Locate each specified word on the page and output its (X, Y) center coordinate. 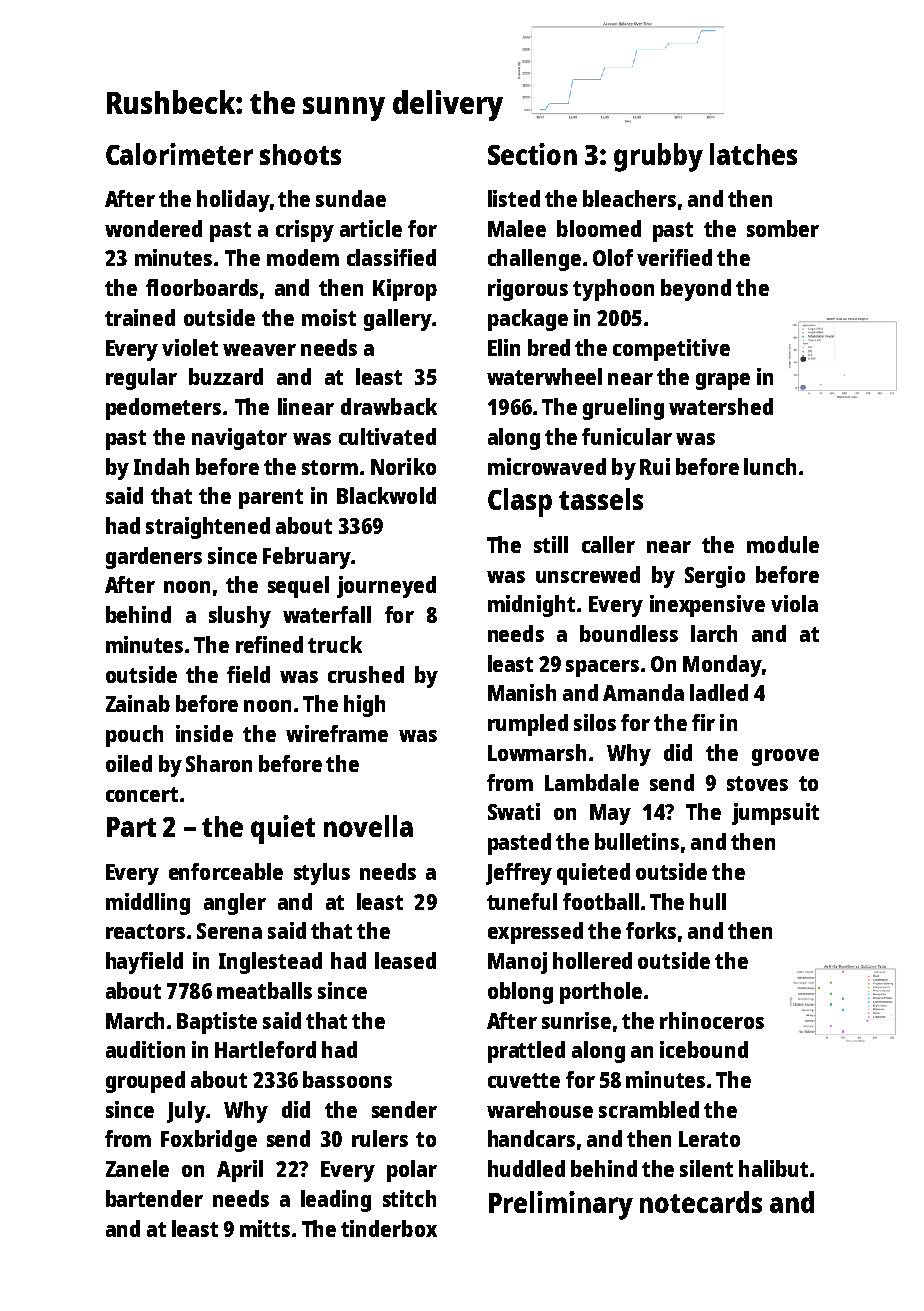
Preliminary (561, 1205)
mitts (265, 1228)
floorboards (202, 287)
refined (269, 644)
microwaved (547, 466)
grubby (658, 157)
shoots (300, 154)
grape (723, 381)
